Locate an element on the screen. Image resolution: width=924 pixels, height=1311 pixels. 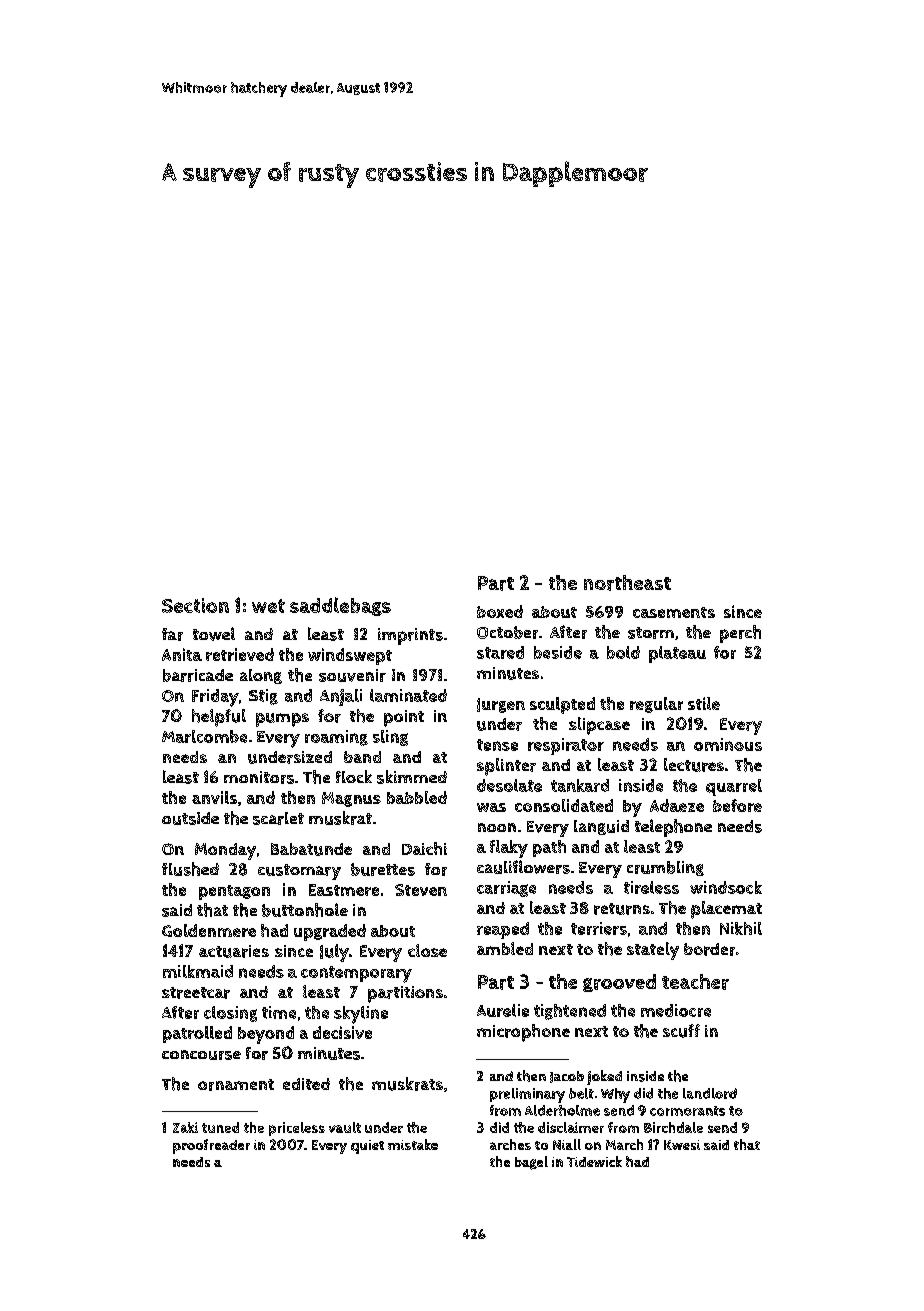
skimmed is located at coordinates (412, 777).
